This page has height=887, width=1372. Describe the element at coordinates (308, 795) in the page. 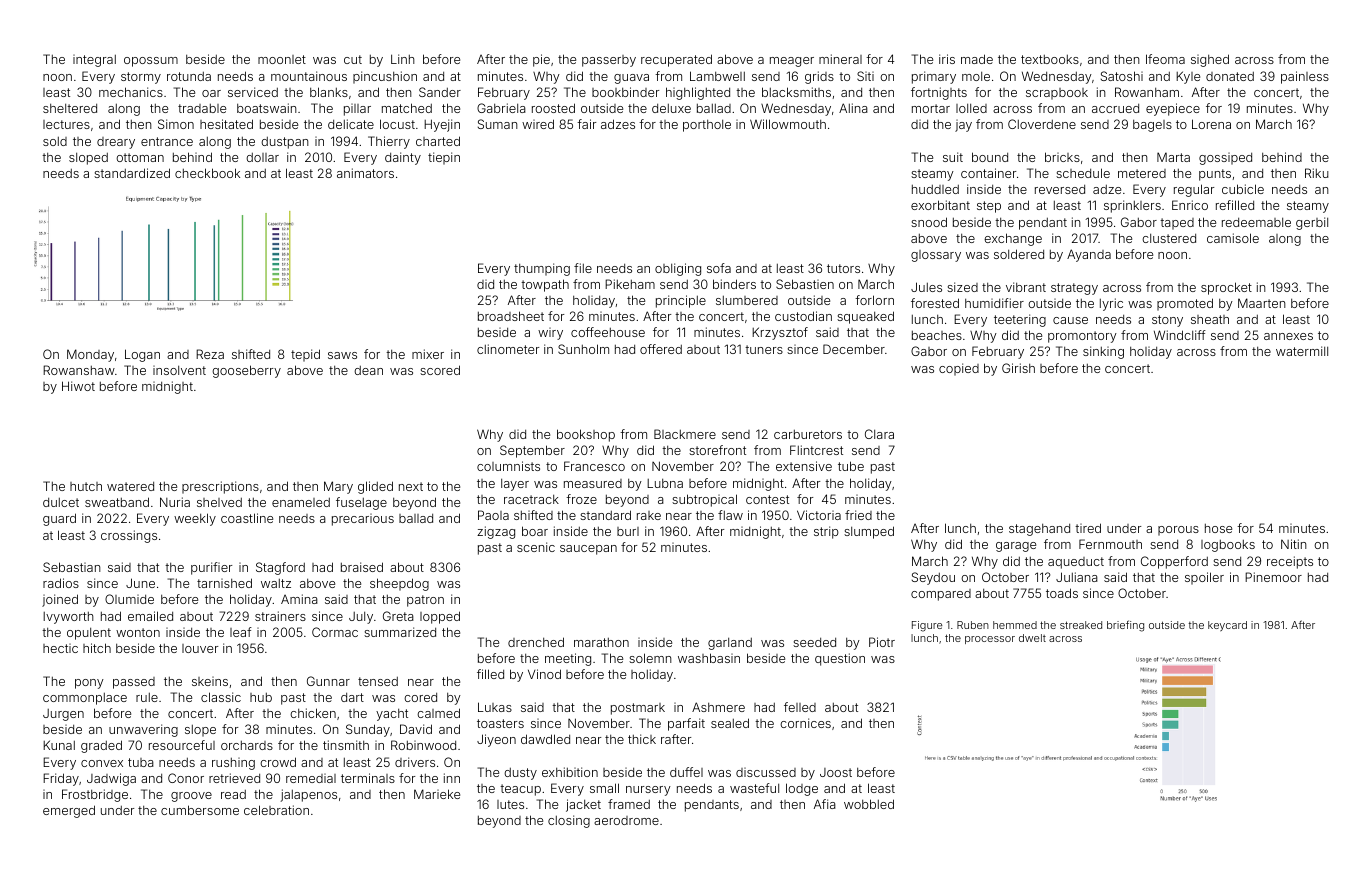

I see `jalapenos` at that location.
